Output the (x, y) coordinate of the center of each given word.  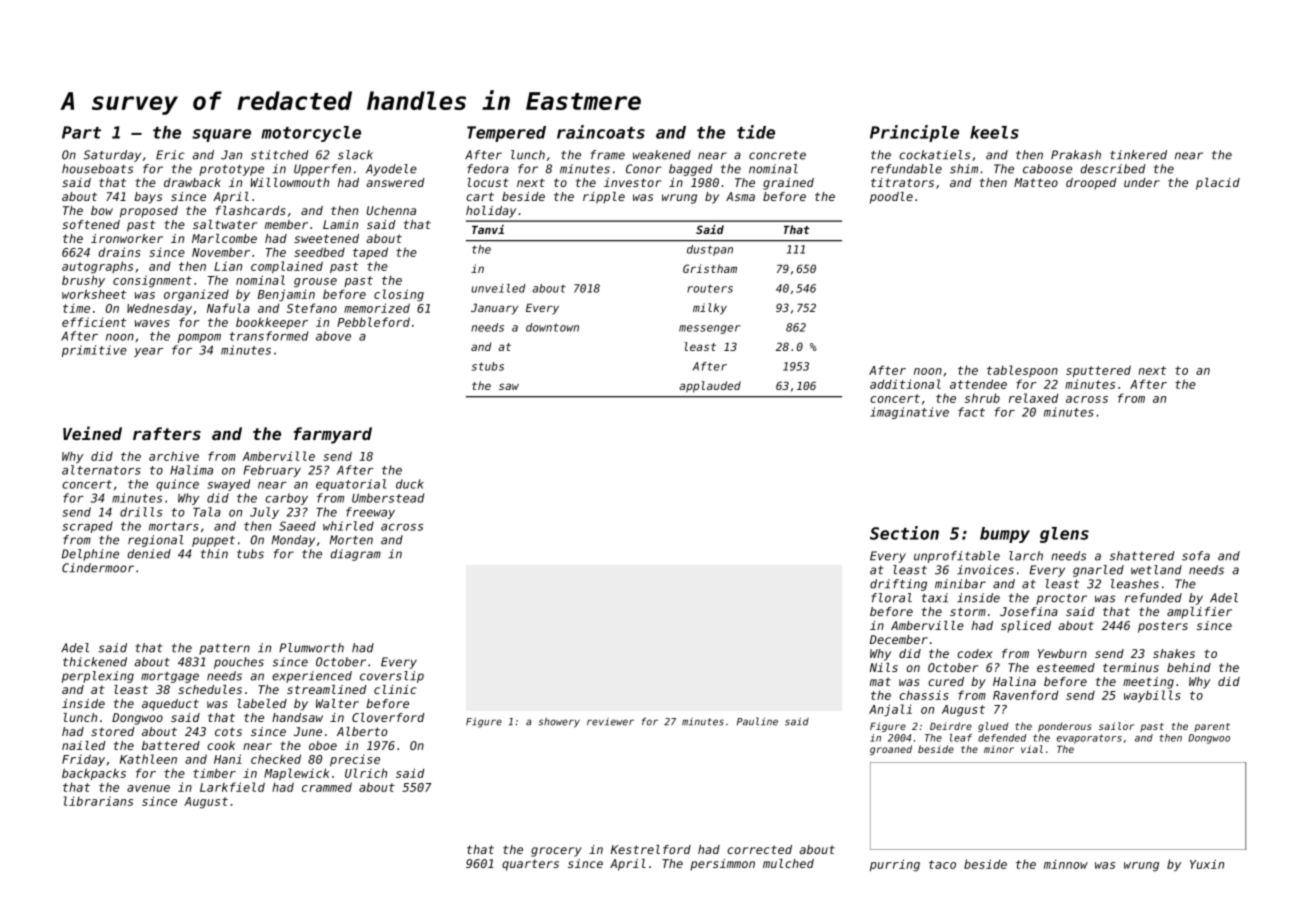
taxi (935, 598)
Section (904, 533)
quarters (530, 865)
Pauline (757, 721)
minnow (1066, 864)
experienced (312, 677)
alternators (101, 470)
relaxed (1033, 398)
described (1113, 169)
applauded (710, 387)
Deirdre (951, 726)
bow (102, 210)
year (148, 352)
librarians (98, 801)
